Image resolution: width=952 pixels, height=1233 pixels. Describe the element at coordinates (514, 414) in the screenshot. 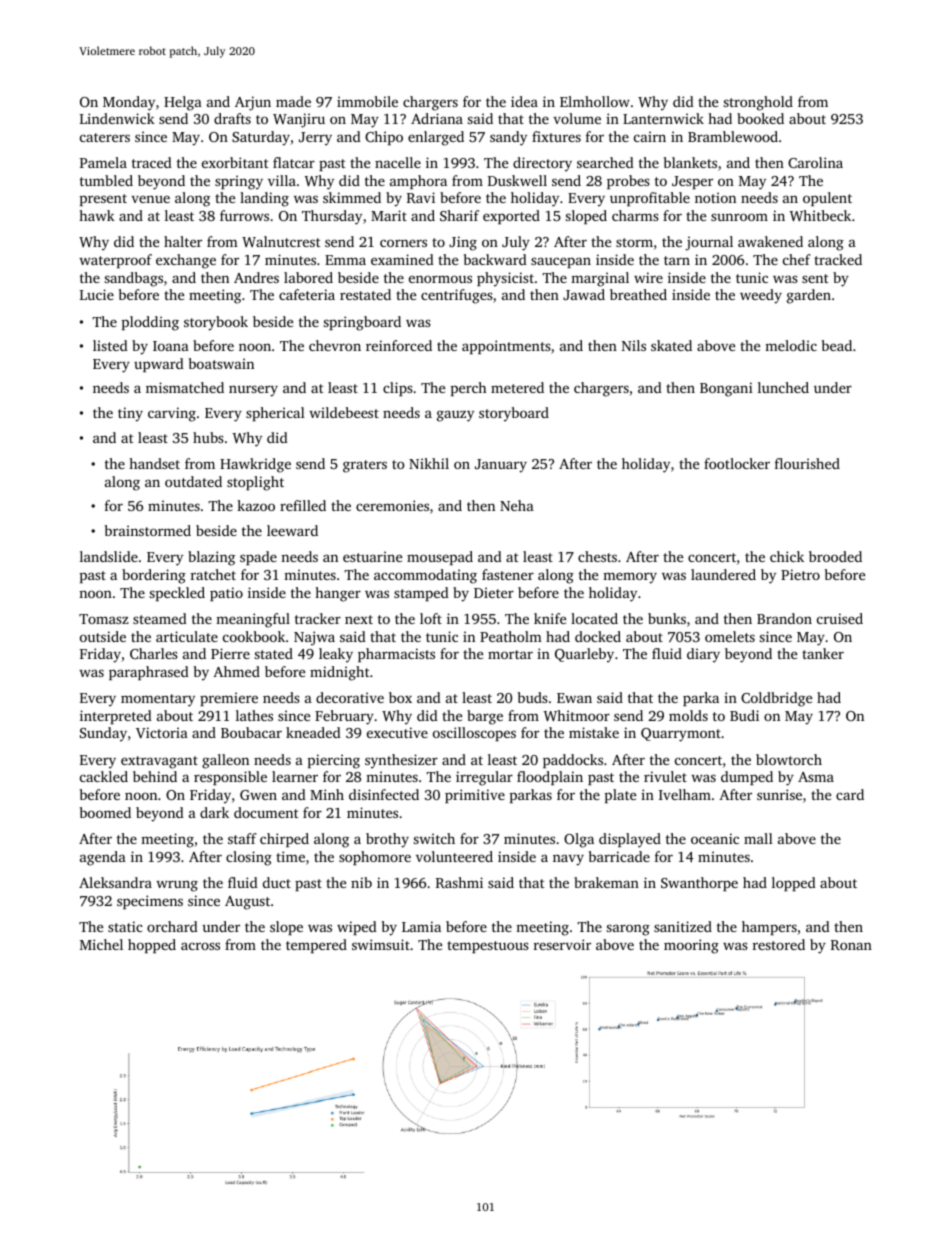

I see `storyboard` at that location.
